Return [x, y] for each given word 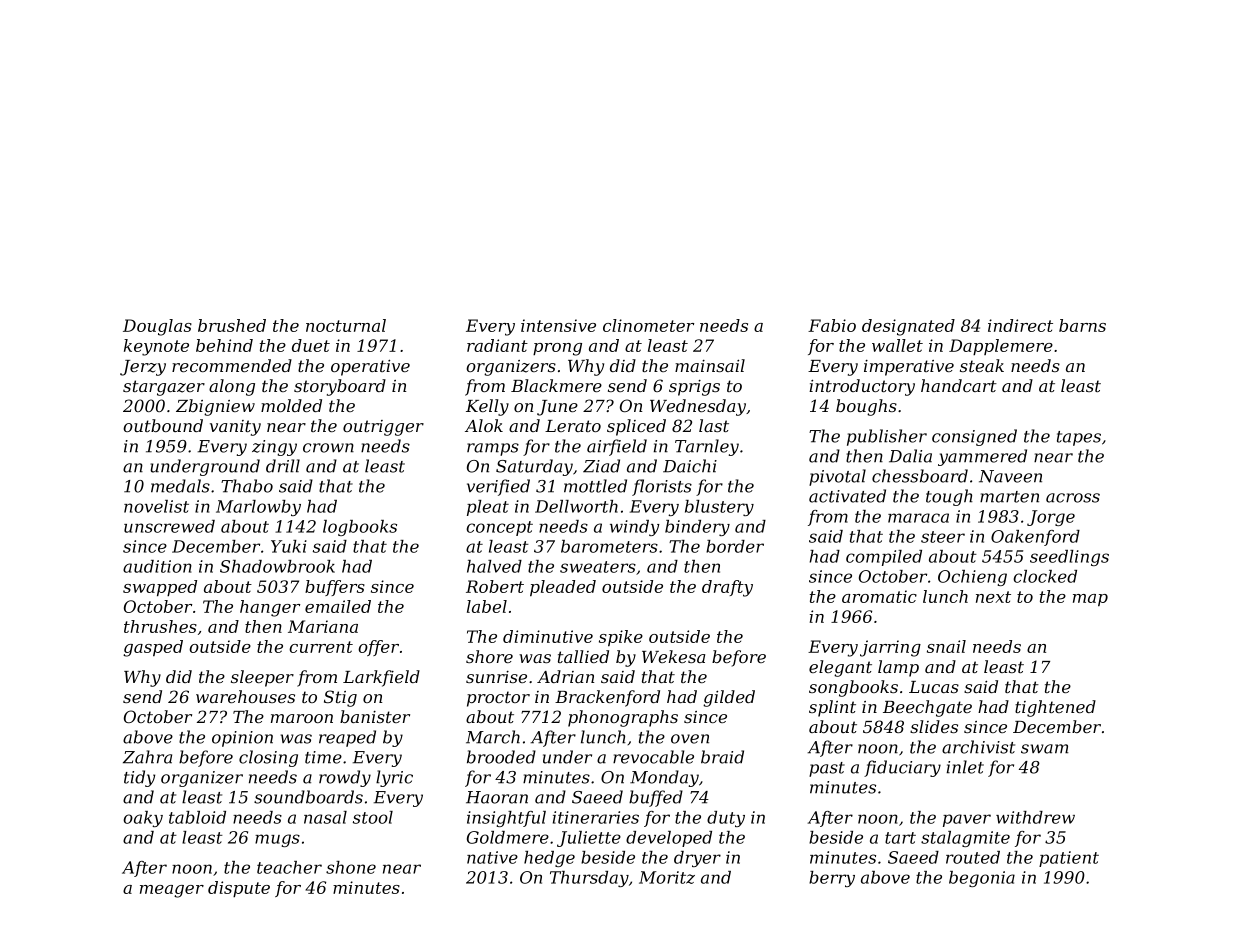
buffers [335, 588]
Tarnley [707, 447]
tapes [1079, 438]
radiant [497, 345]
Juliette [589, 839]
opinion [242, 739]
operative [370, 367]
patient [1069, 859]
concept [499, 528]
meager [172, 891]
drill [283, 466]
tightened [1055, 708]
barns [1082, 325]
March [493, 737]
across [1073, 498]
